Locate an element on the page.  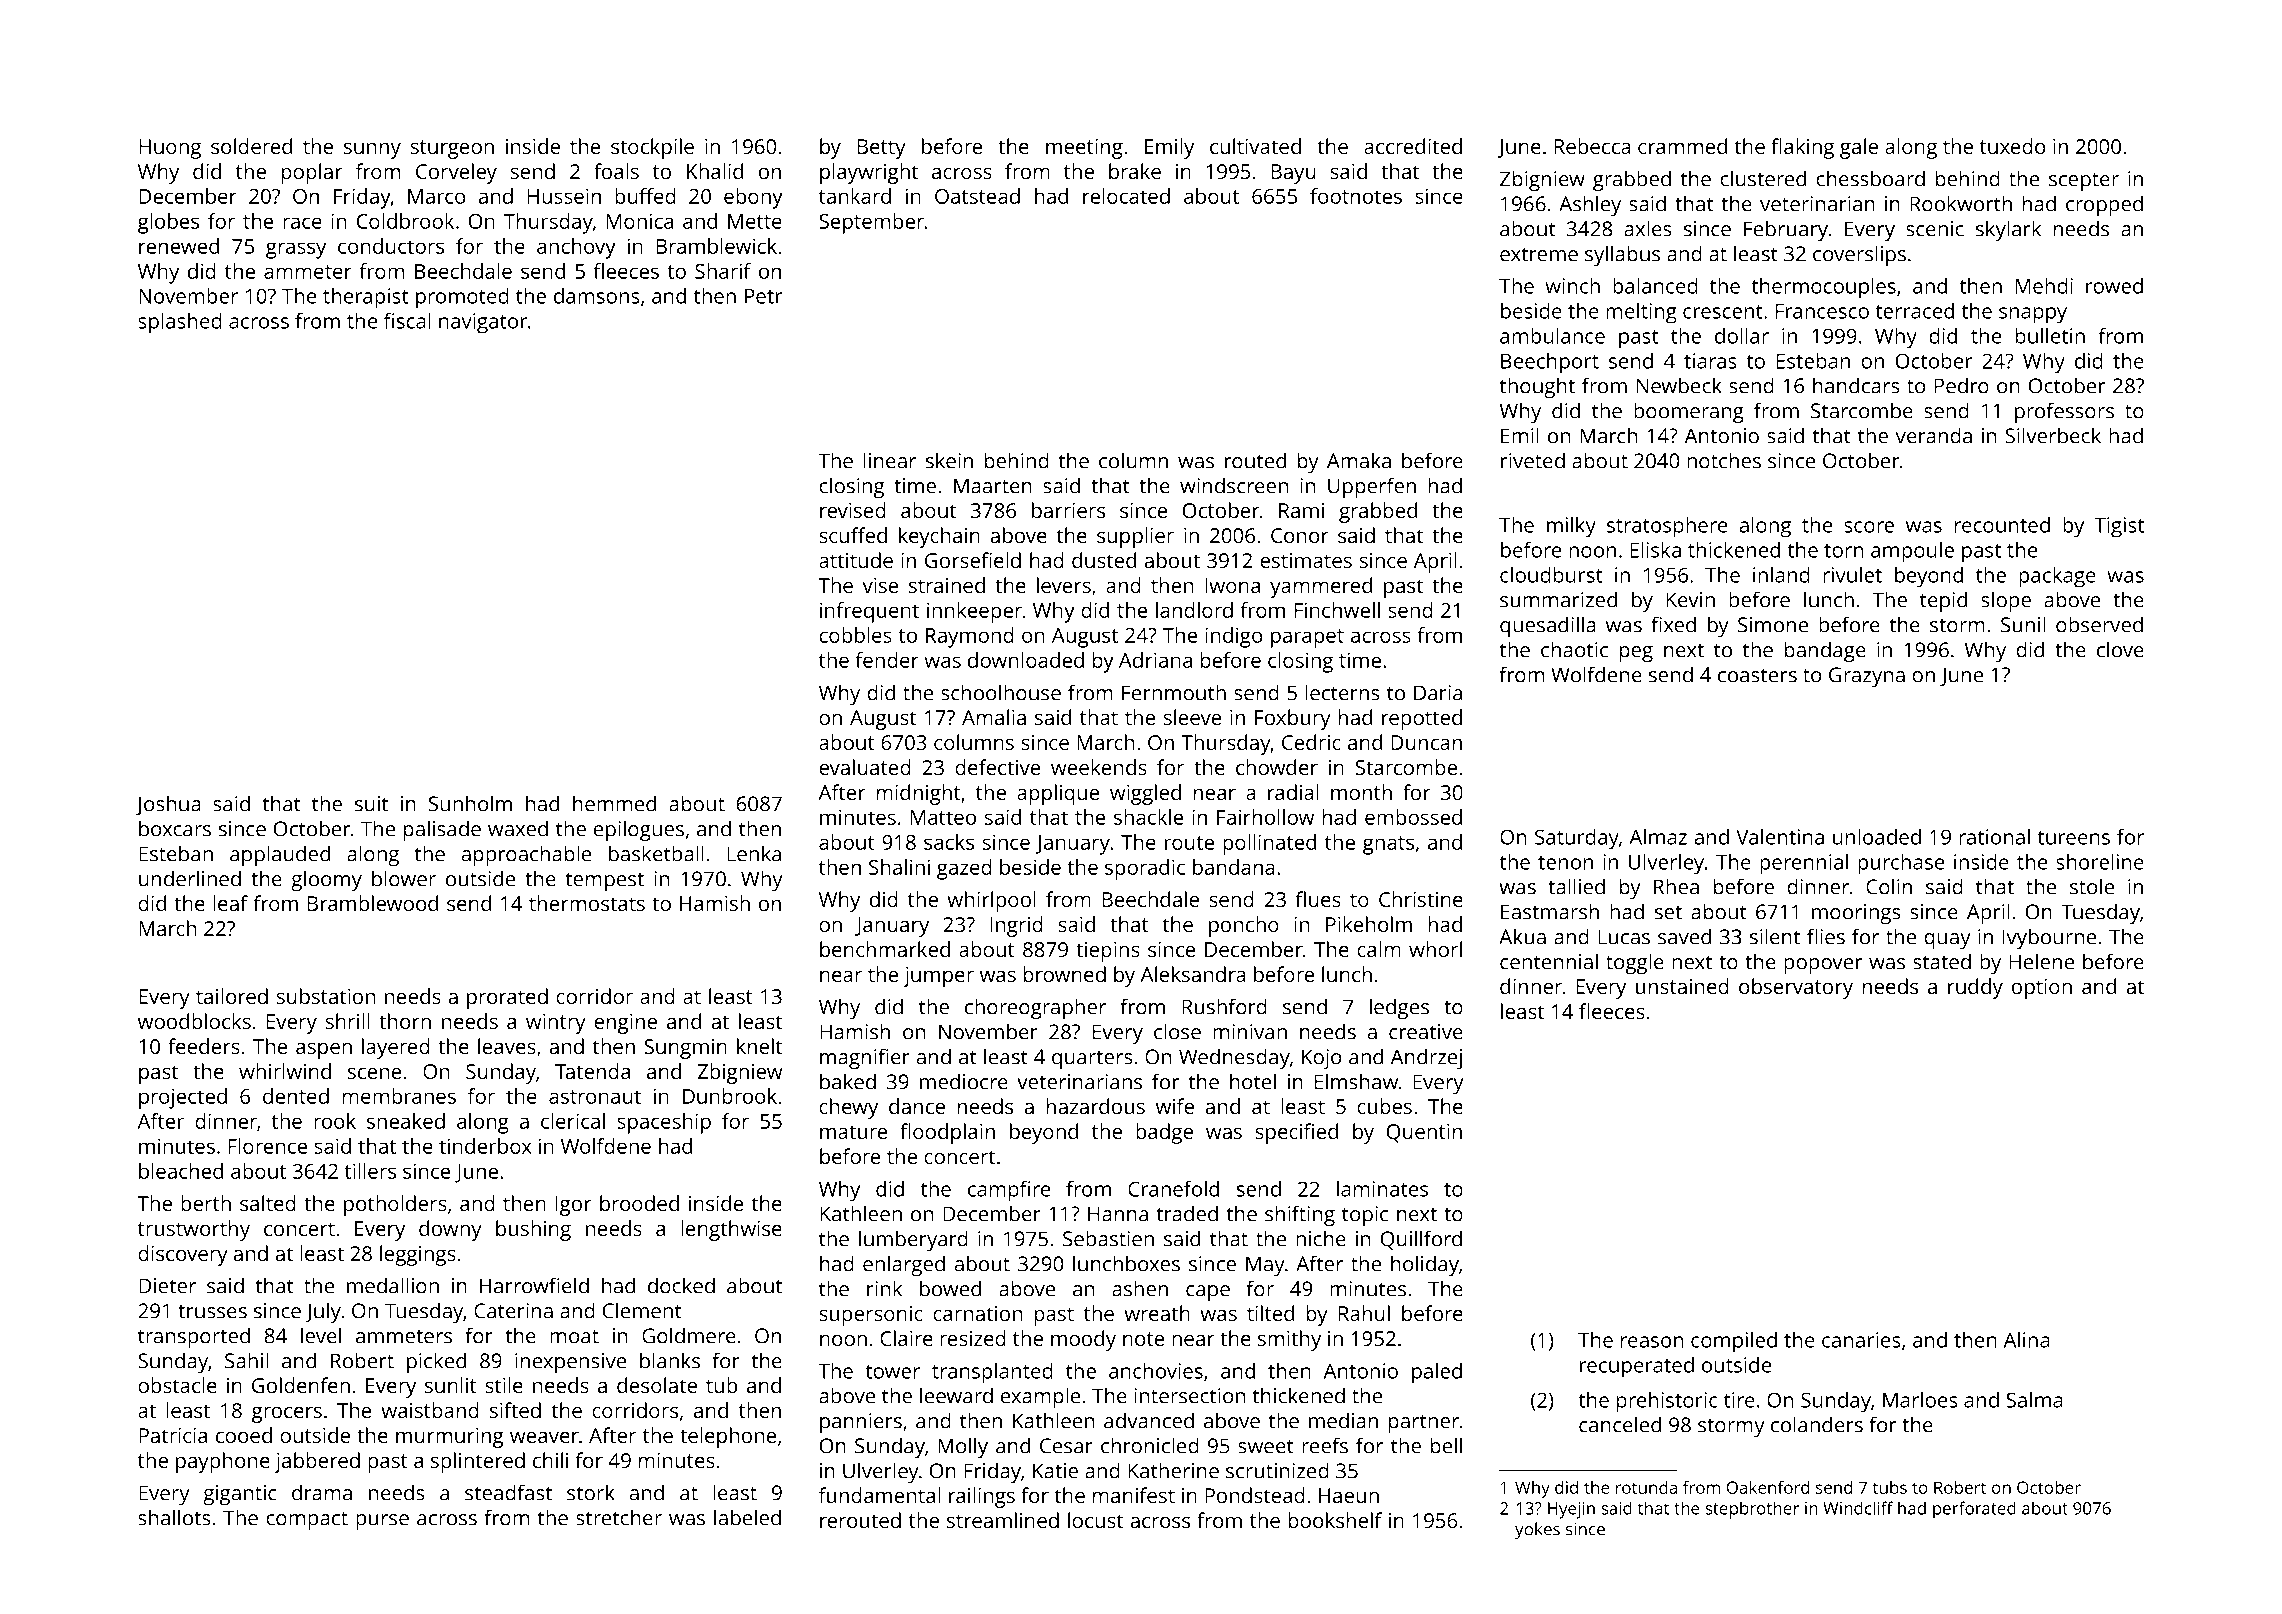
Rahul is located at coordinates (1364, 1313).
